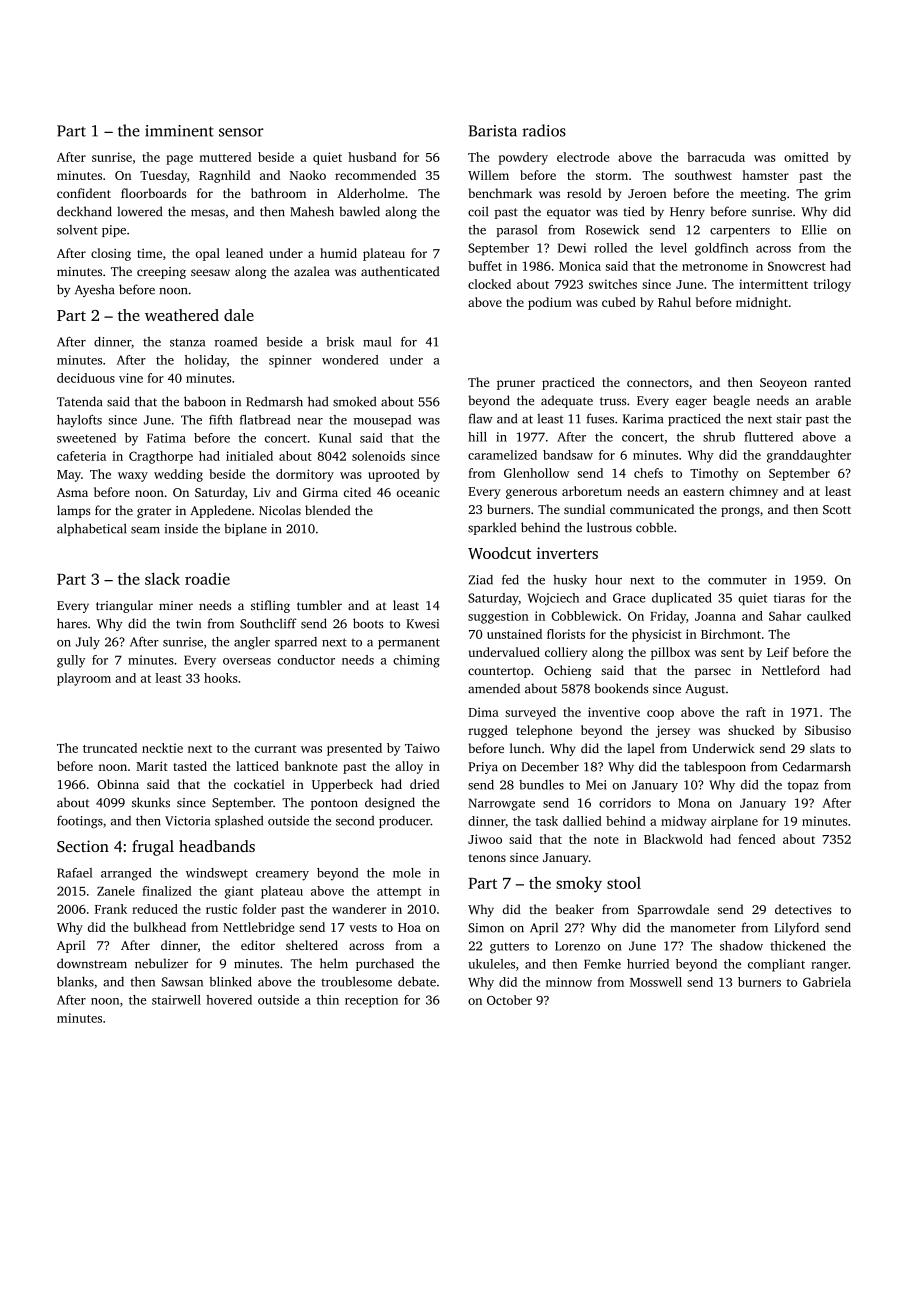 The width and height of the page is (908, 1316). What do you see at coordinates (229, 1000) in the page?
I see `hovered` at bounding box center [229, 1000].
